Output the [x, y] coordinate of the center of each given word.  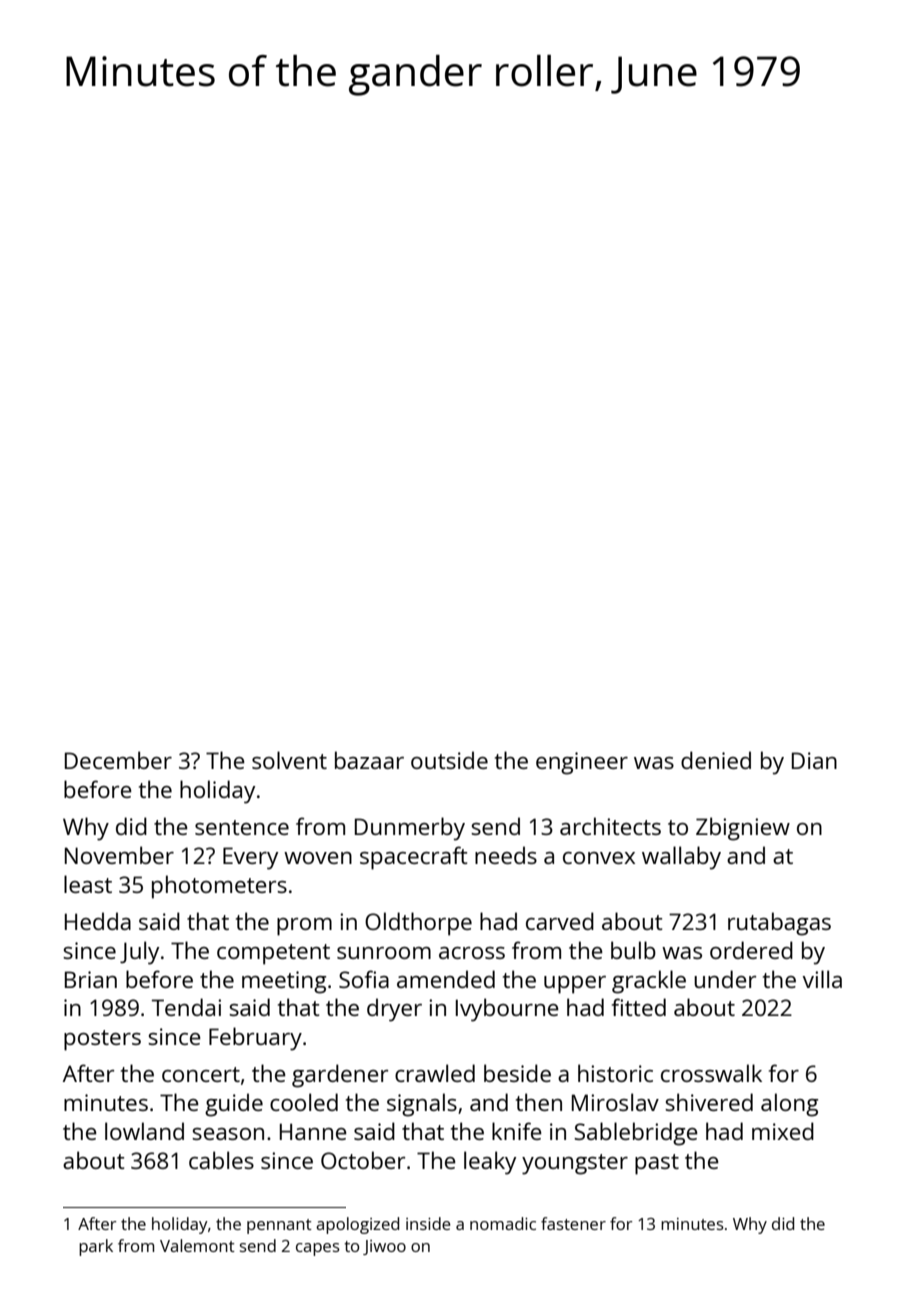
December [118, 760]
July [139, 953]
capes [318, 1249]
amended [446, 979]
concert [201, 1074]
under [725, 979]
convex [599, 858]
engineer [582, 763]
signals [422, 1105]
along [790, 1105]
